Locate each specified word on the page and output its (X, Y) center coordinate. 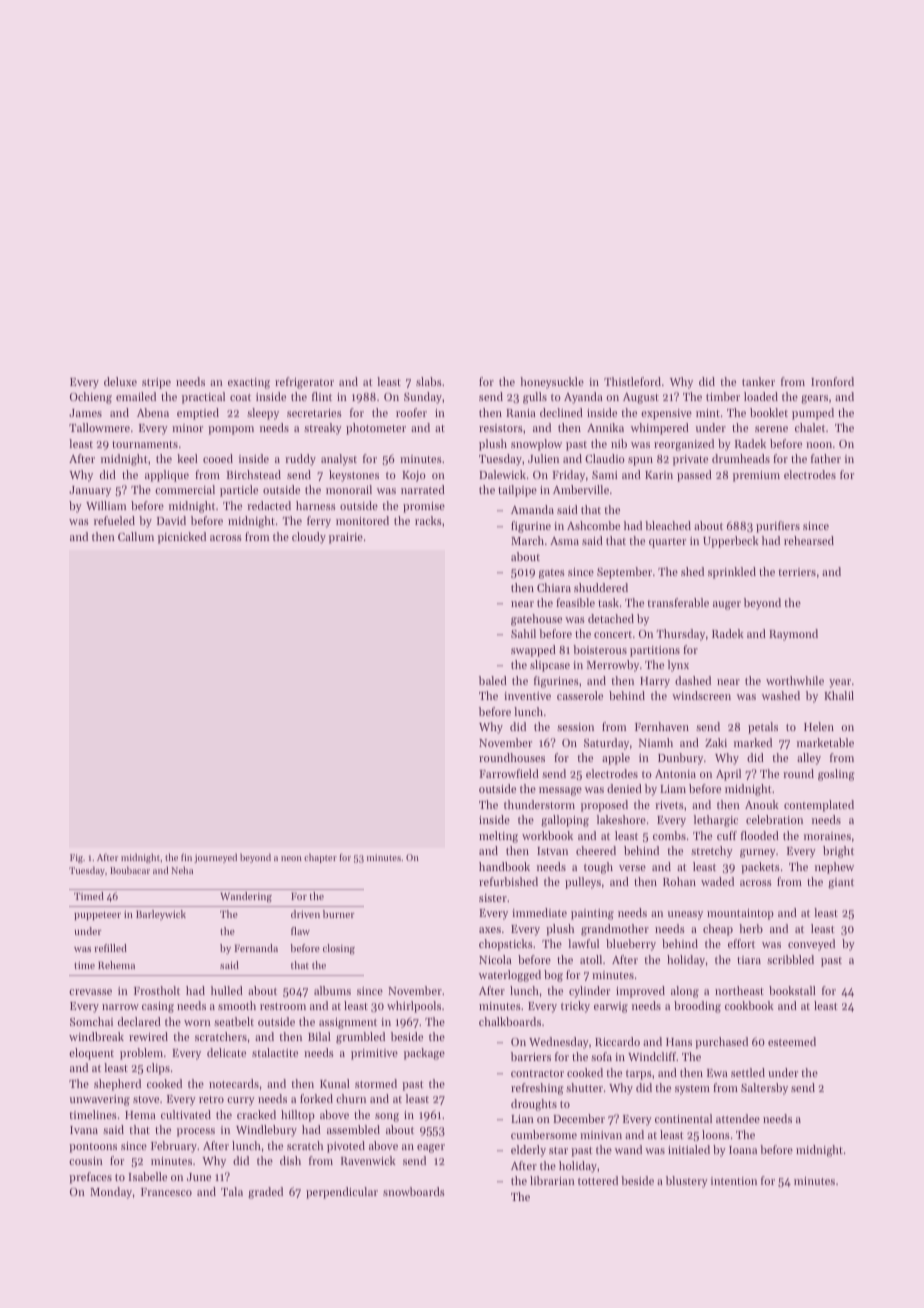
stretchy (712, 852)
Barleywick (161, 915)
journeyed (215, 858)
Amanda (532, 509)
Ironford (832, 381)
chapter (320, 858)
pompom (231, 430)
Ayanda (583, 398)
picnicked (182, 538)
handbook (504, 866)
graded (265, 1193)
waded (717, 881)
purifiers (778, 527)
